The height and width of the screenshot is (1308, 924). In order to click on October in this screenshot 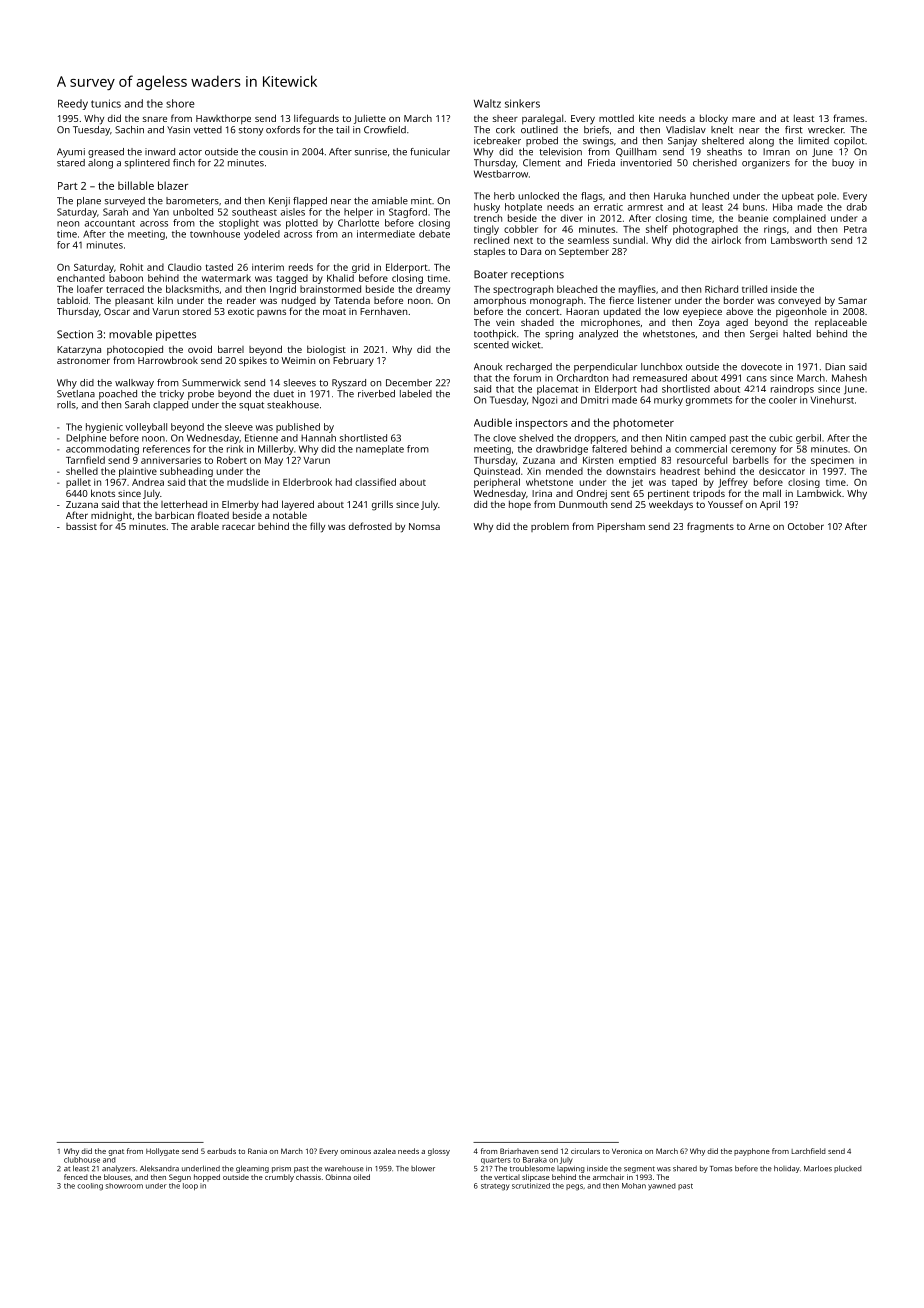, I will do `click(806, 526)`.
